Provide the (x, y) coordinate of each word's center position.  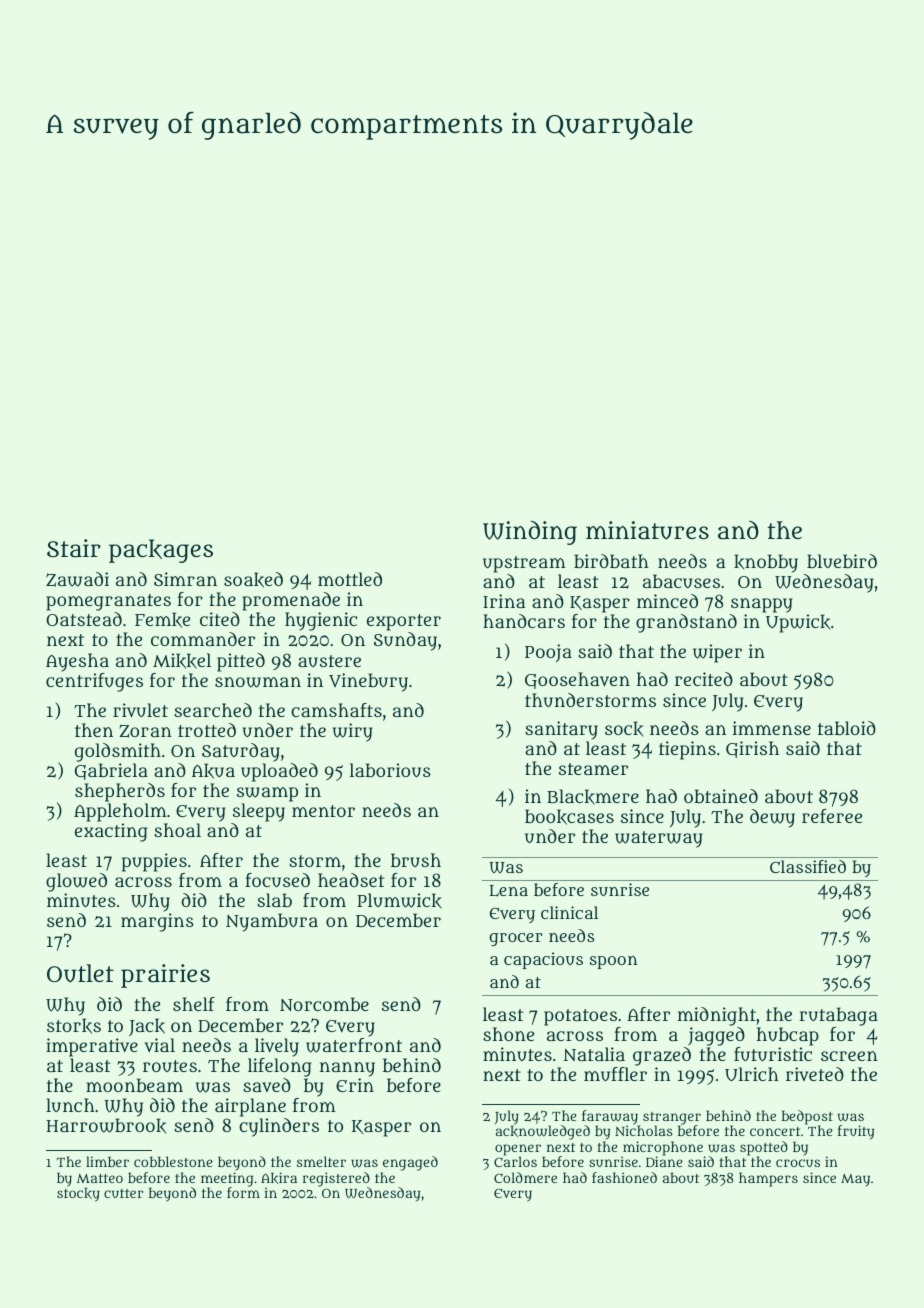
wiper (717, 653)
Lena (508, 891)
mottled (350, 579)
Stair (74, 548)
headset (351, 880)
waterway (658, 839)
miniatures (647, 530)
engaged (410, 1163)
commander (203, 639)
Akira (279, 1178)
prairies (165, 976)
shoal (177, 830)
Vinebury (368, 682)
